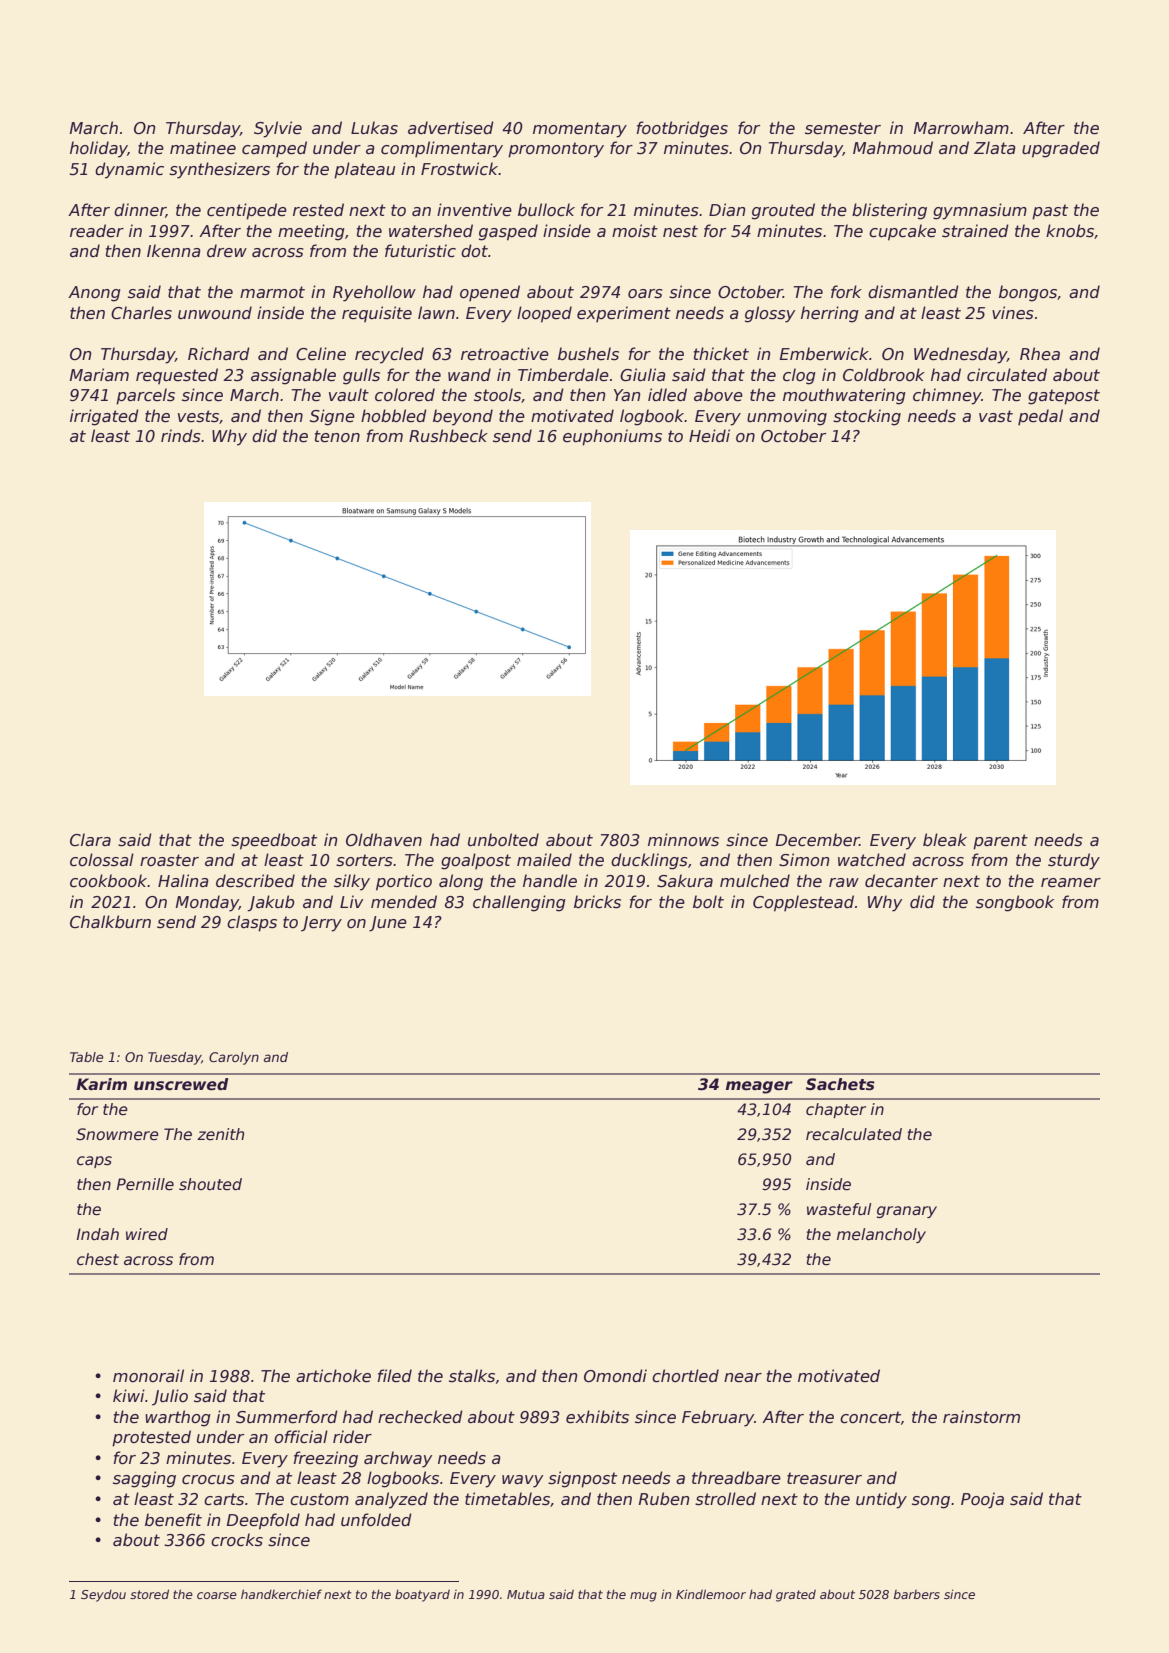 The image size is (1169, 1653). I want to click on recalculated, so click(854, 1134).
